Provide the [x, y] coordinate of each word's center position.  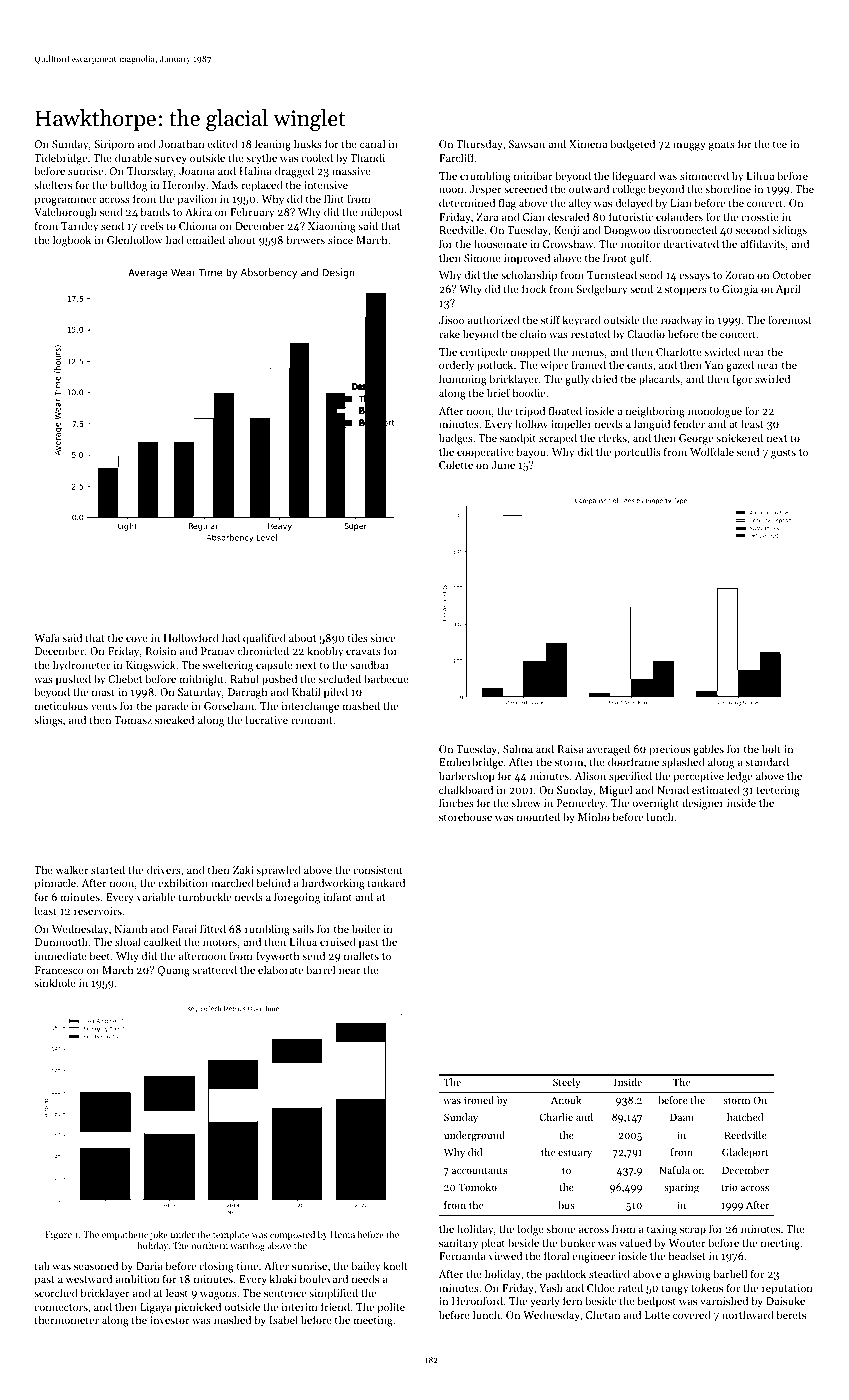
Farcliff [457, 157]
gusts [783, 454]
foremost [790, 319]
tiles [358, 637]
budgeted [632, 145]
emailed [206, 239]
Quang [174, 971]
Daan [682, 1117]
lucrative [266, 719]
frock [534, 288]
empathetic [125, 1235]
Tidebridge [60, 159]
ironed [479, 1100]
